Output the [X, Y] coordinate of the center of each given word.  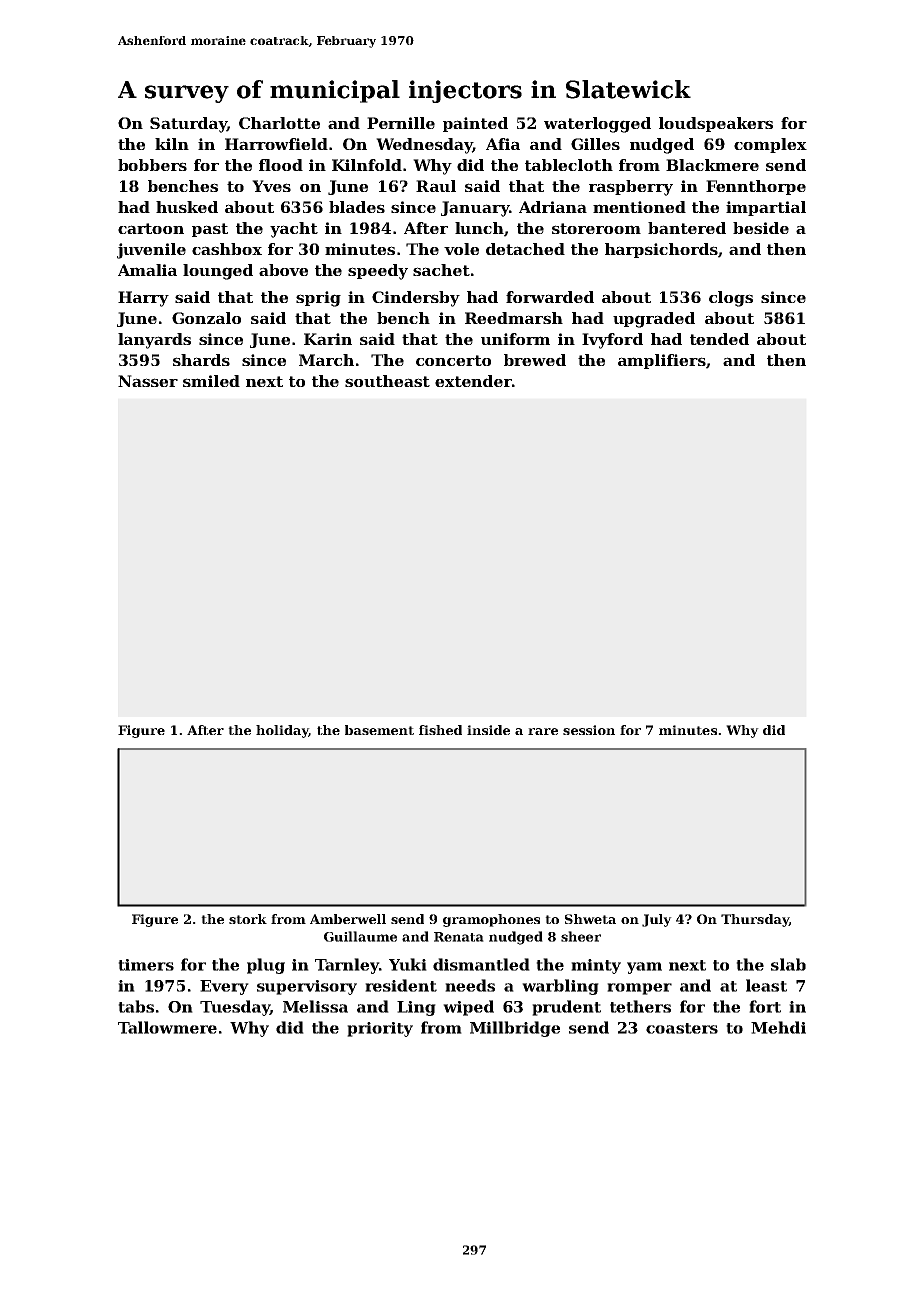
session [589, 730]
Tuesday [235, 1008]
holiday [282, 731]
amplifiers [662, 361]
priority [380, 1029]
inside [488, 730]
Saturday [188, 125]
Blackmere [712, 165]
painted [475, 124]
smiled [211, 381]
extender [473, 381]
